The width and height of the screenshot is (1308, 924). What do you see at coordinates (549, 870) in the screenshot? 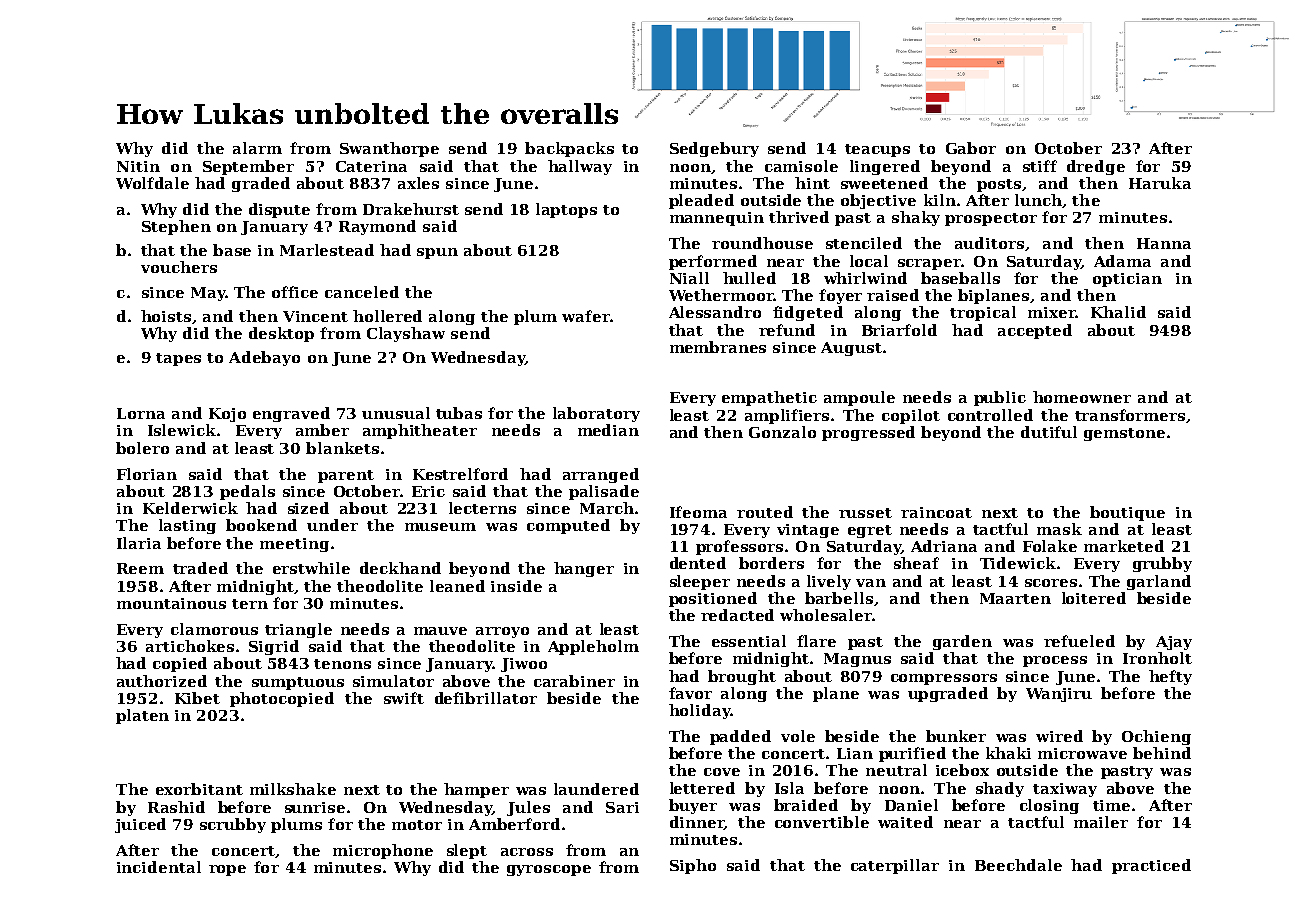
I see `gyroscope` at bounding box center [549, 870].
